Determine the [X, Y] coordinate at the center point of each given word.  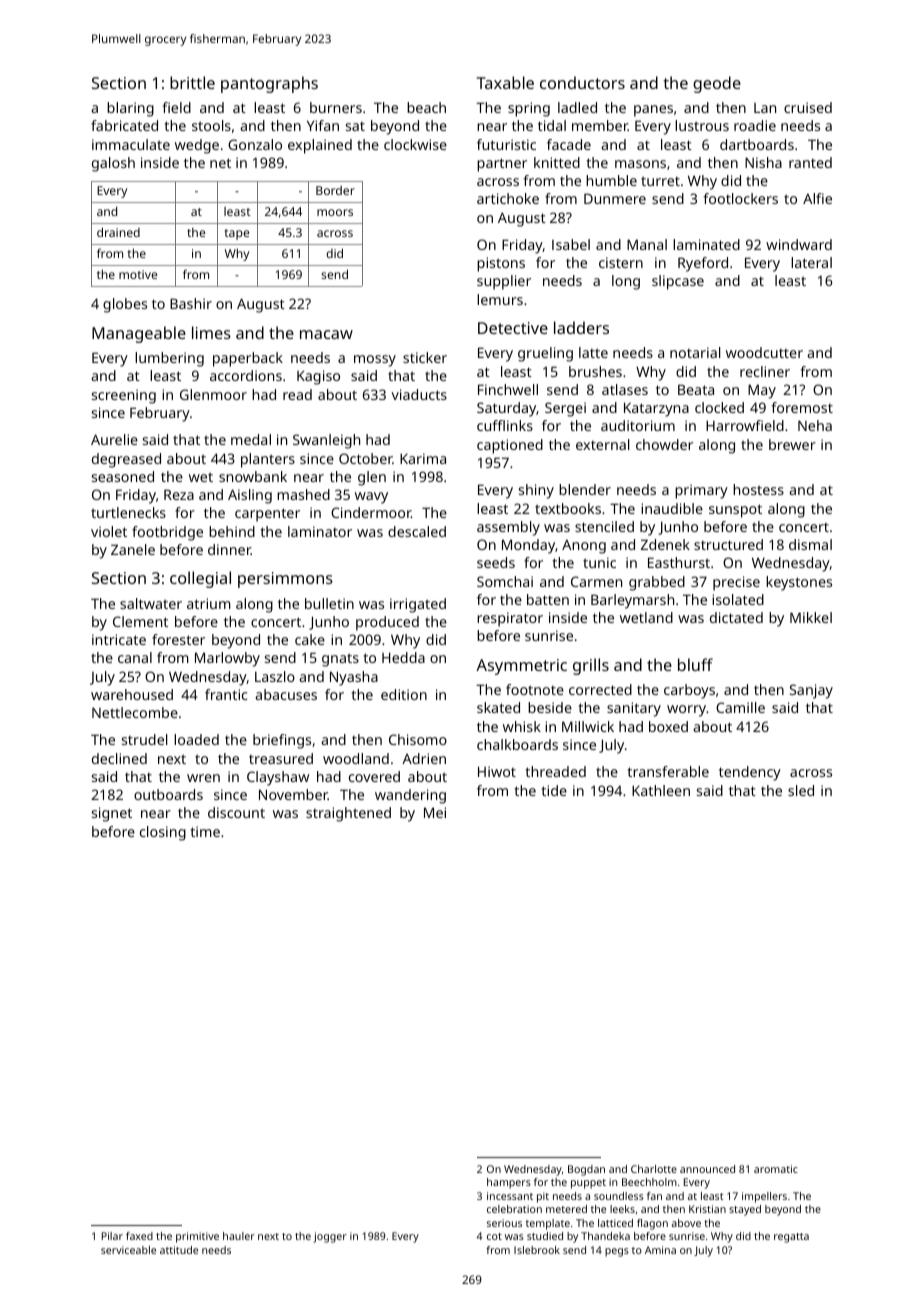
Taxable [505, 82]
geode [717, 84]
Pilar [112, 1236]
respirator [510, 619]
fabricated [124, 125]
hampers [509, 1183]
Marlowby [227, 659]
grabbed [657, 583]
